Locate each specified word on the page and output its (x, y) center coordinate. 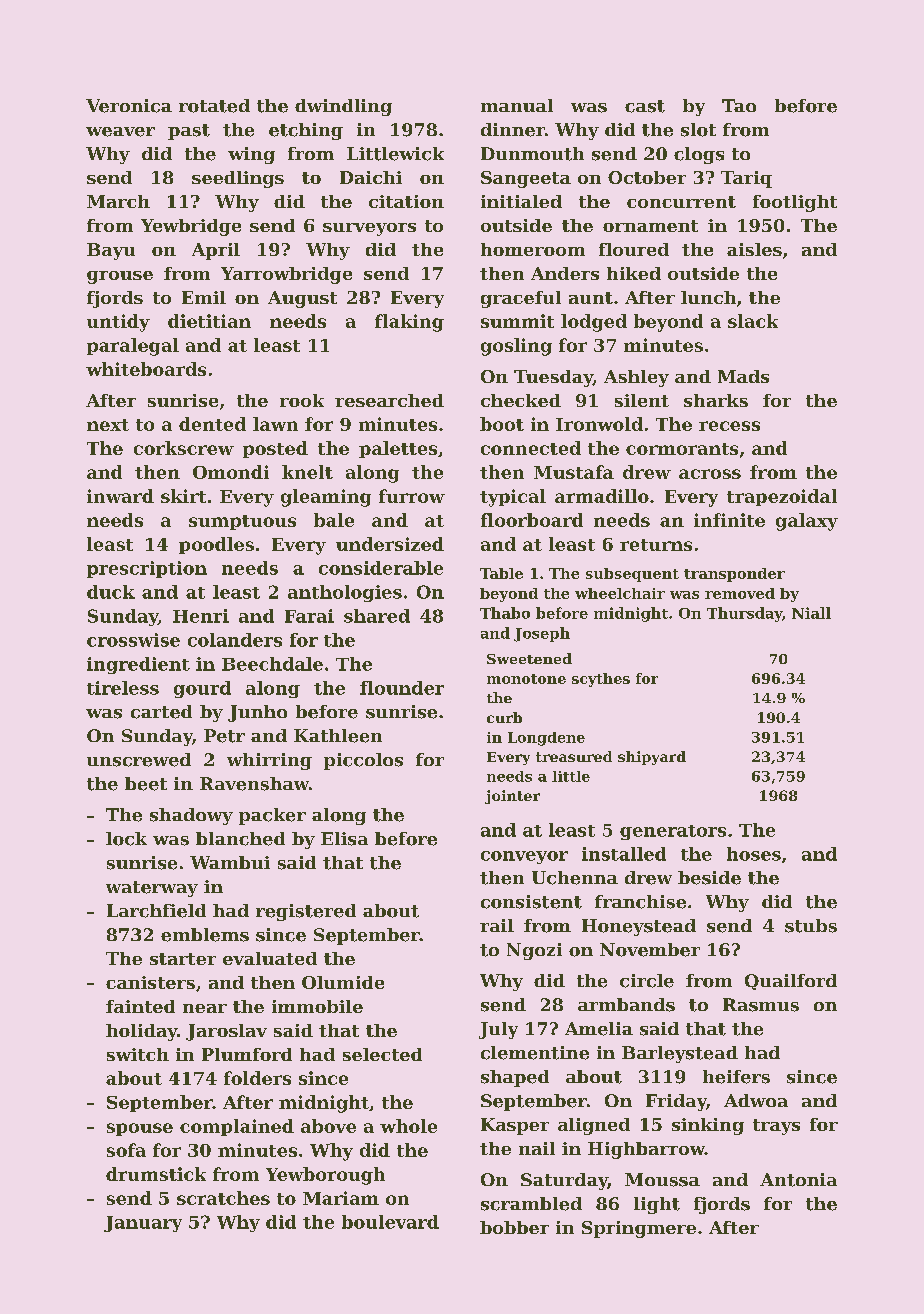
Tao (739, 105)
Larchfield (156, 911)
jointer (512, 797)
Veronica (129, 106)
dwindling (343, 107)
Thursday (744, 614)
